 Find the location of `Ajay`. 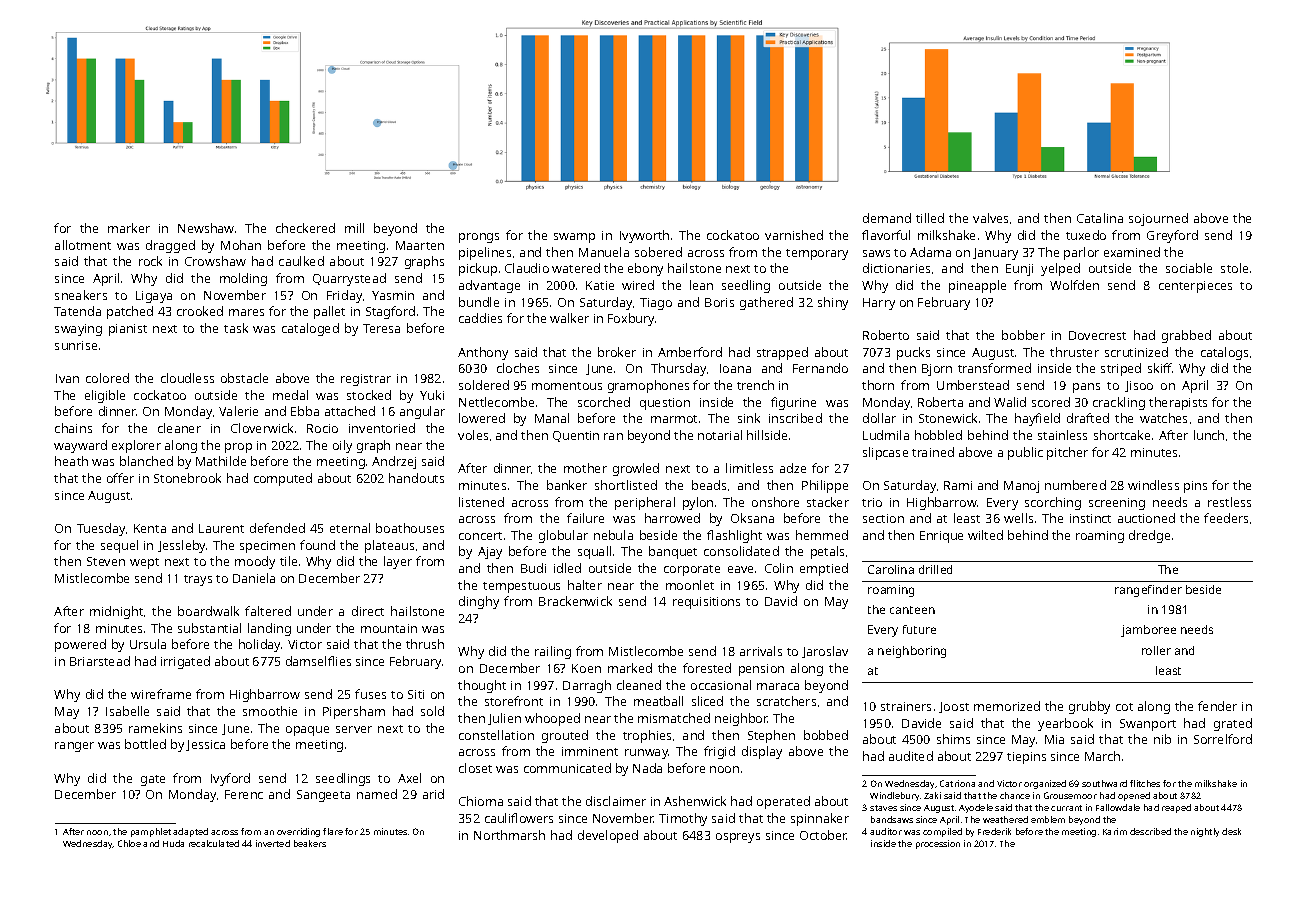

Ajay is located at coordinates (490, 553).
